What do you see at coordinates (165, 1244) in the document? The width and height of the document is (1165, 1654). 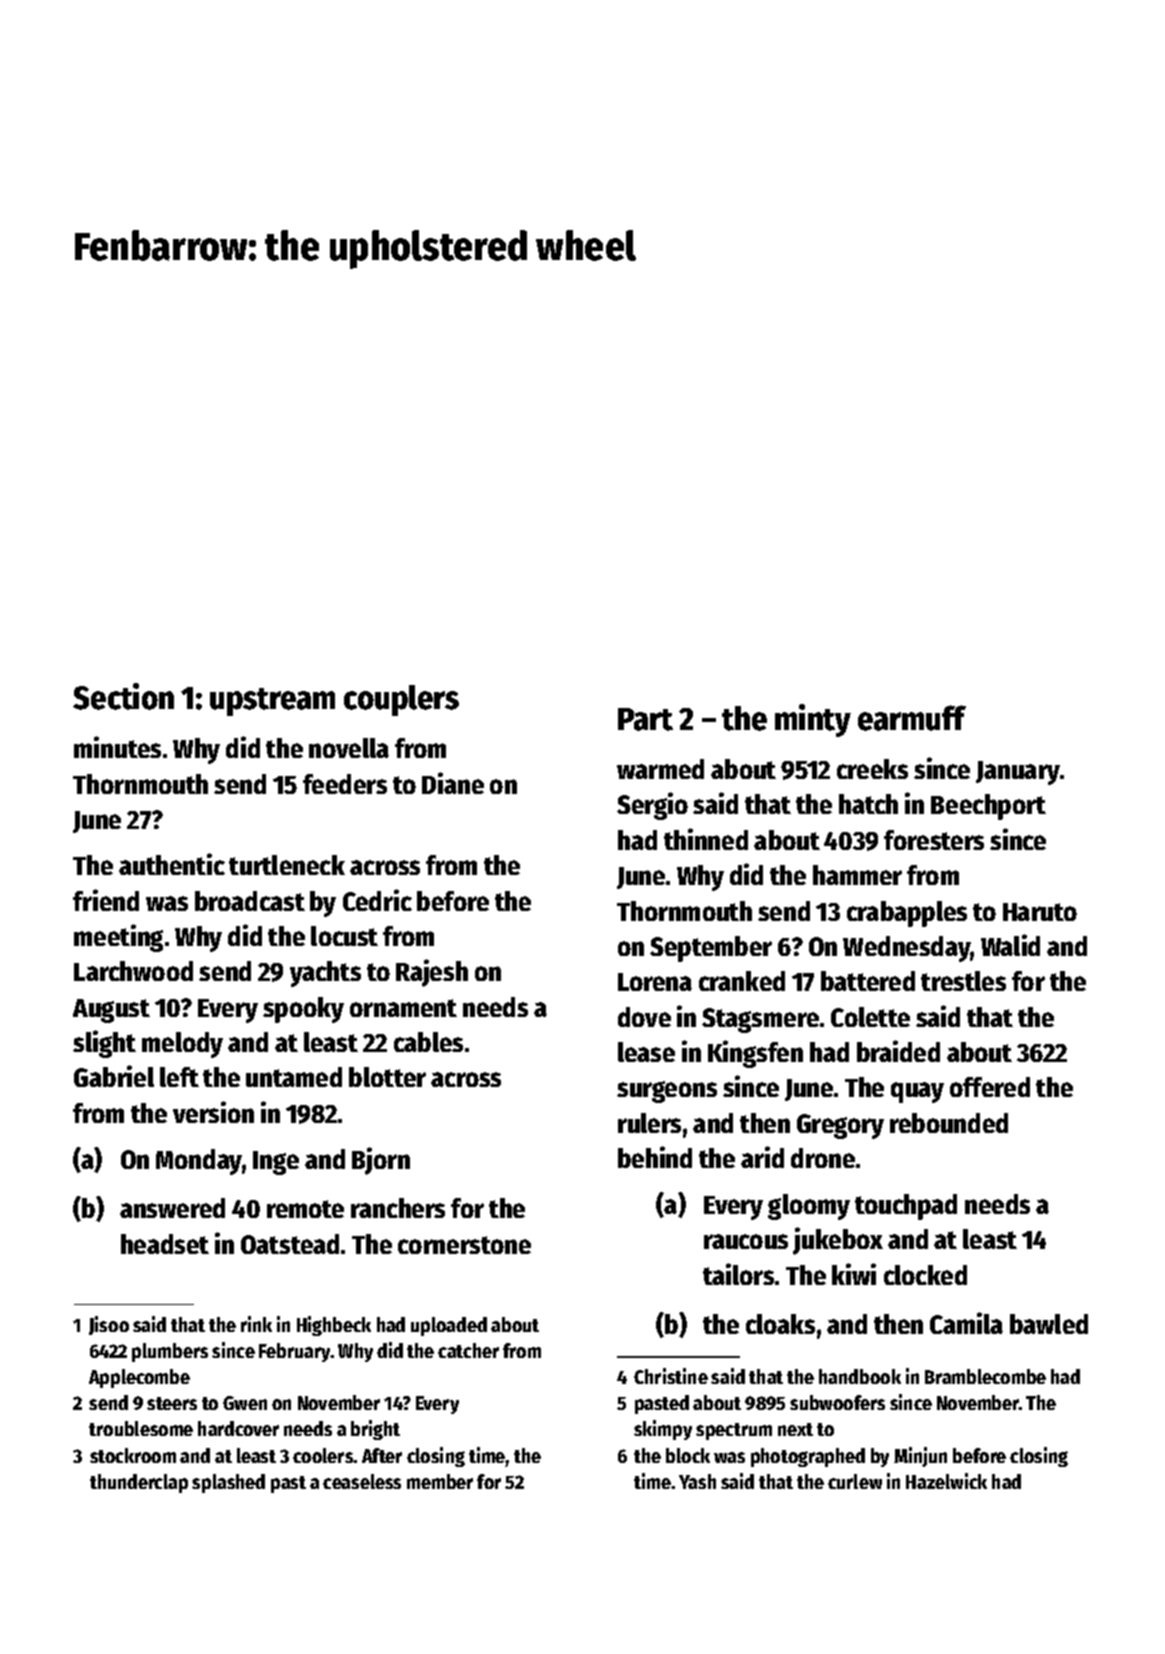 I see `headset` at bounding box center [165, 1244].
